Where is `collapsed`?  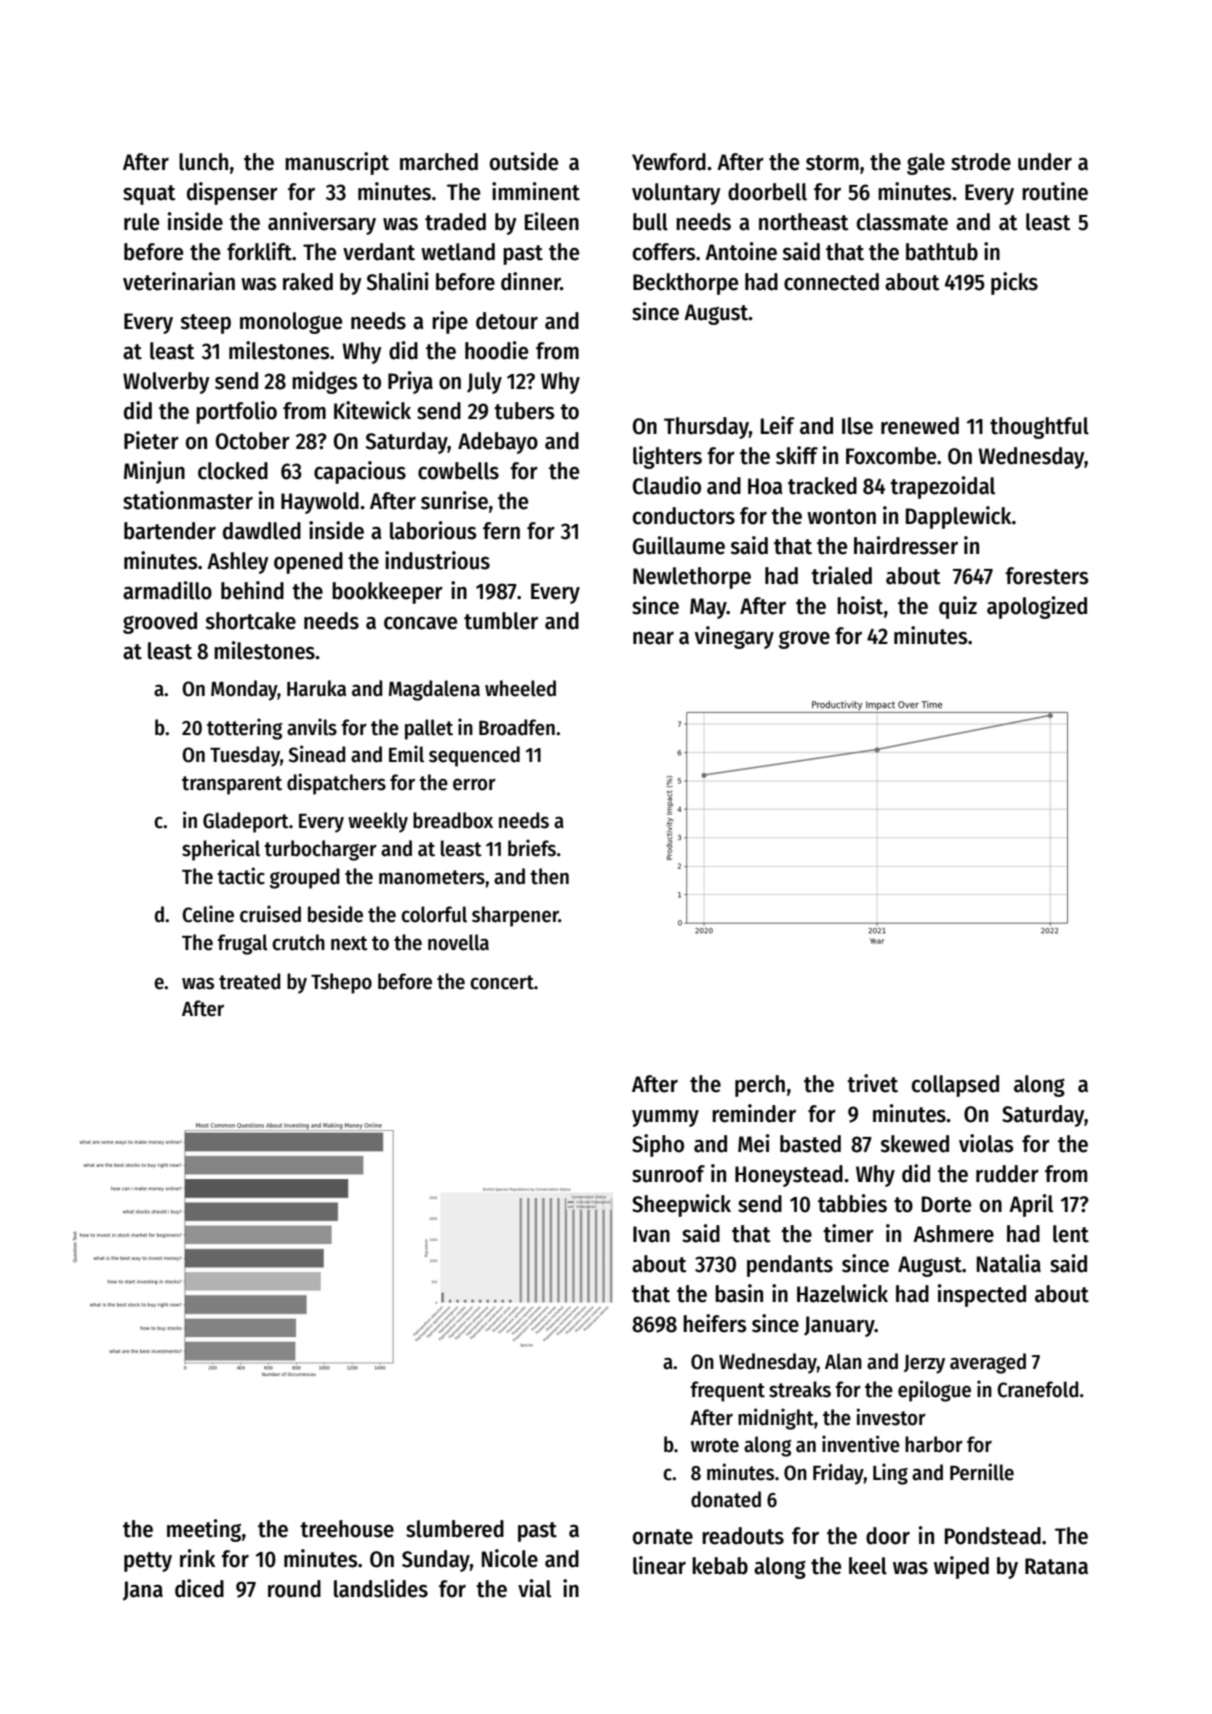
collapsed is located at coordinates (955, 1086).
